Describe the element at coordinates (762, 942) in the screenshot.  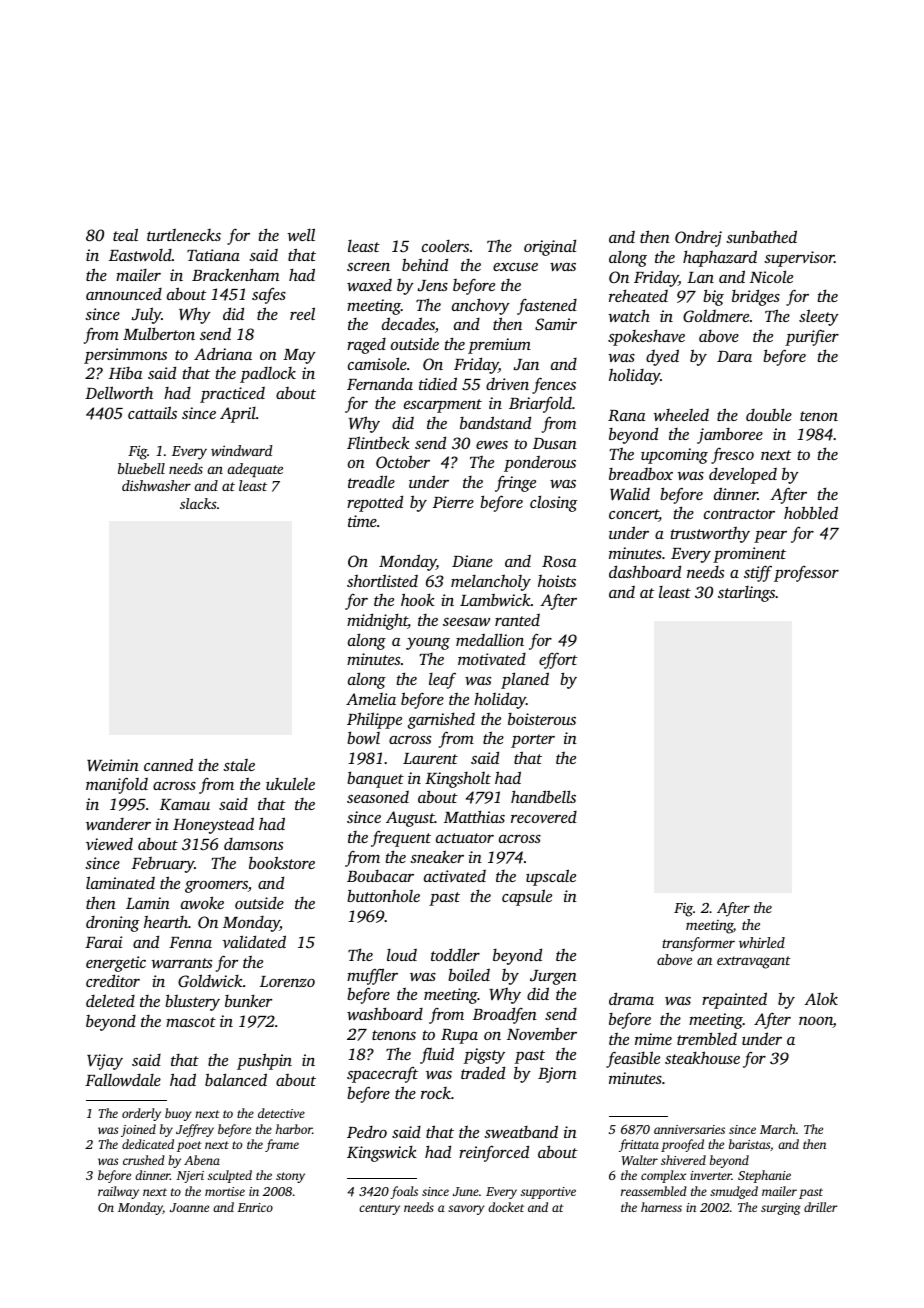
I see `whirled` at that location.
